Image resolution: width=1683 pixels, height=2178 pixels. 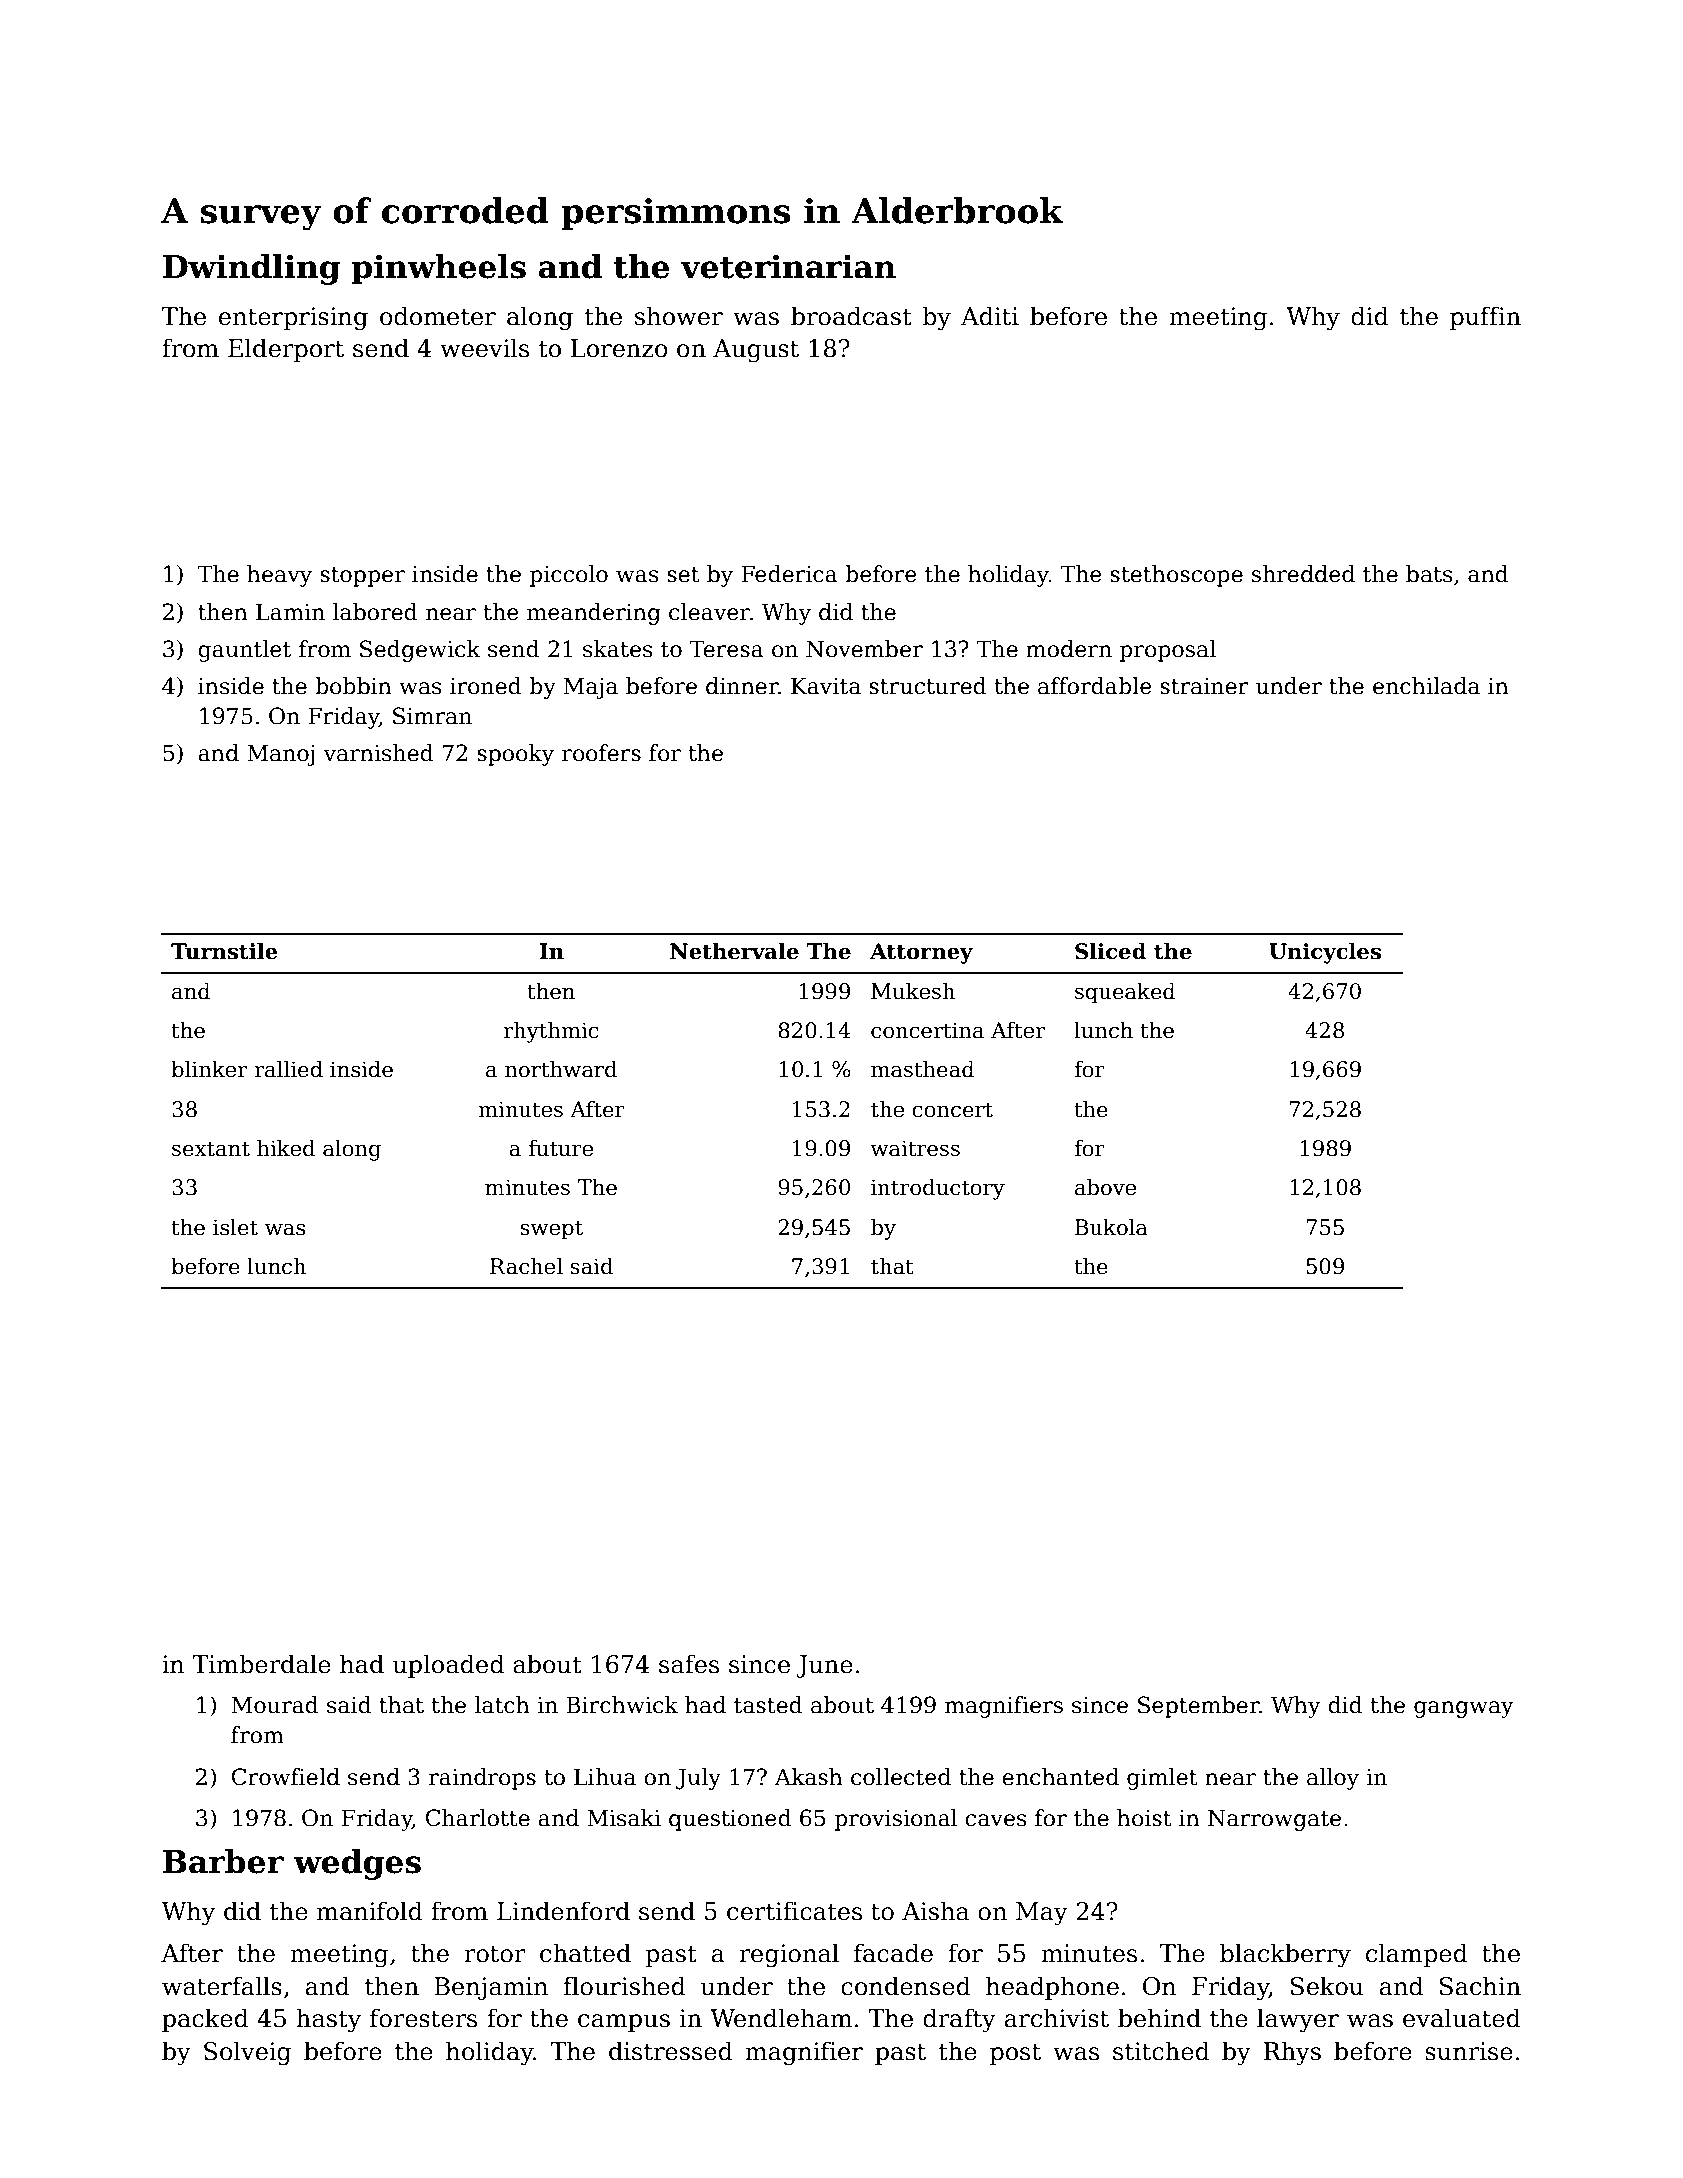 I want to click on Nethervale, so click(x=734, y=951).
